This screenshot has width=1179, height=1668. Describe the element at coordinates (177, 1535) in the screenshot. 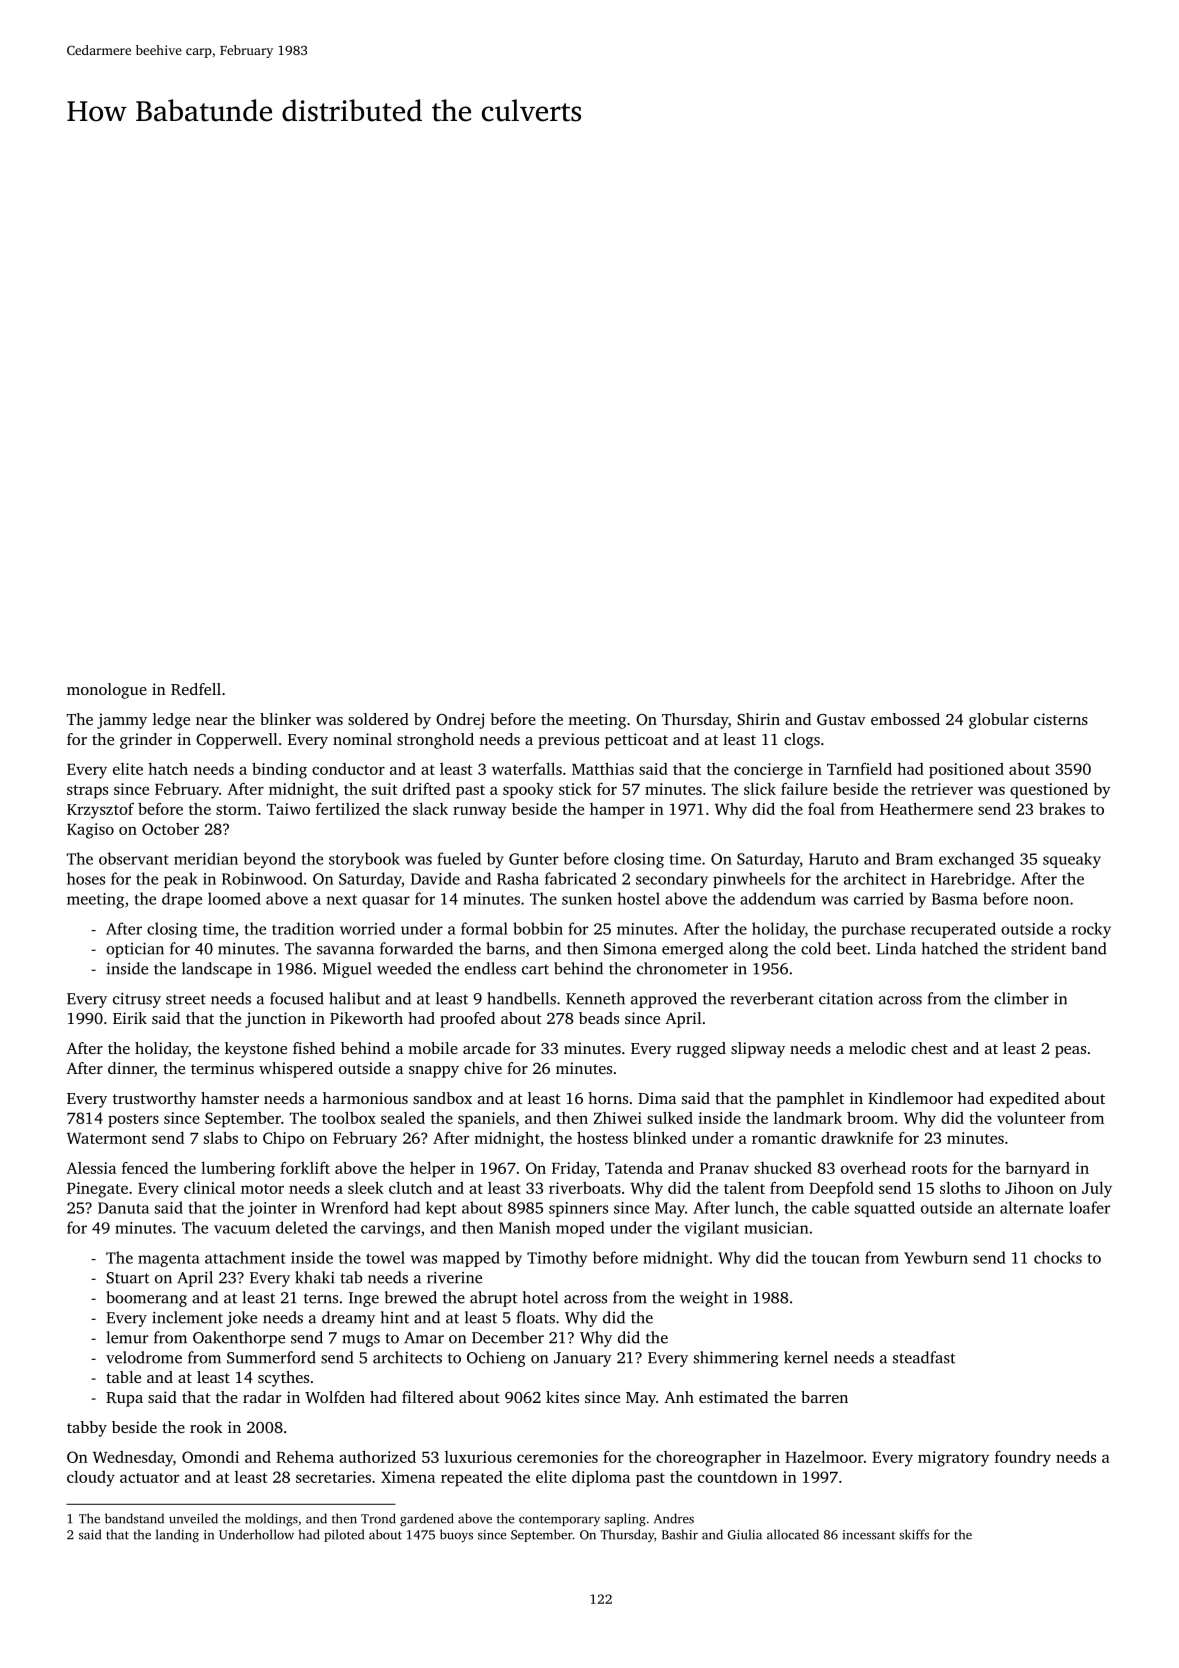

I see `landing` at that location.
